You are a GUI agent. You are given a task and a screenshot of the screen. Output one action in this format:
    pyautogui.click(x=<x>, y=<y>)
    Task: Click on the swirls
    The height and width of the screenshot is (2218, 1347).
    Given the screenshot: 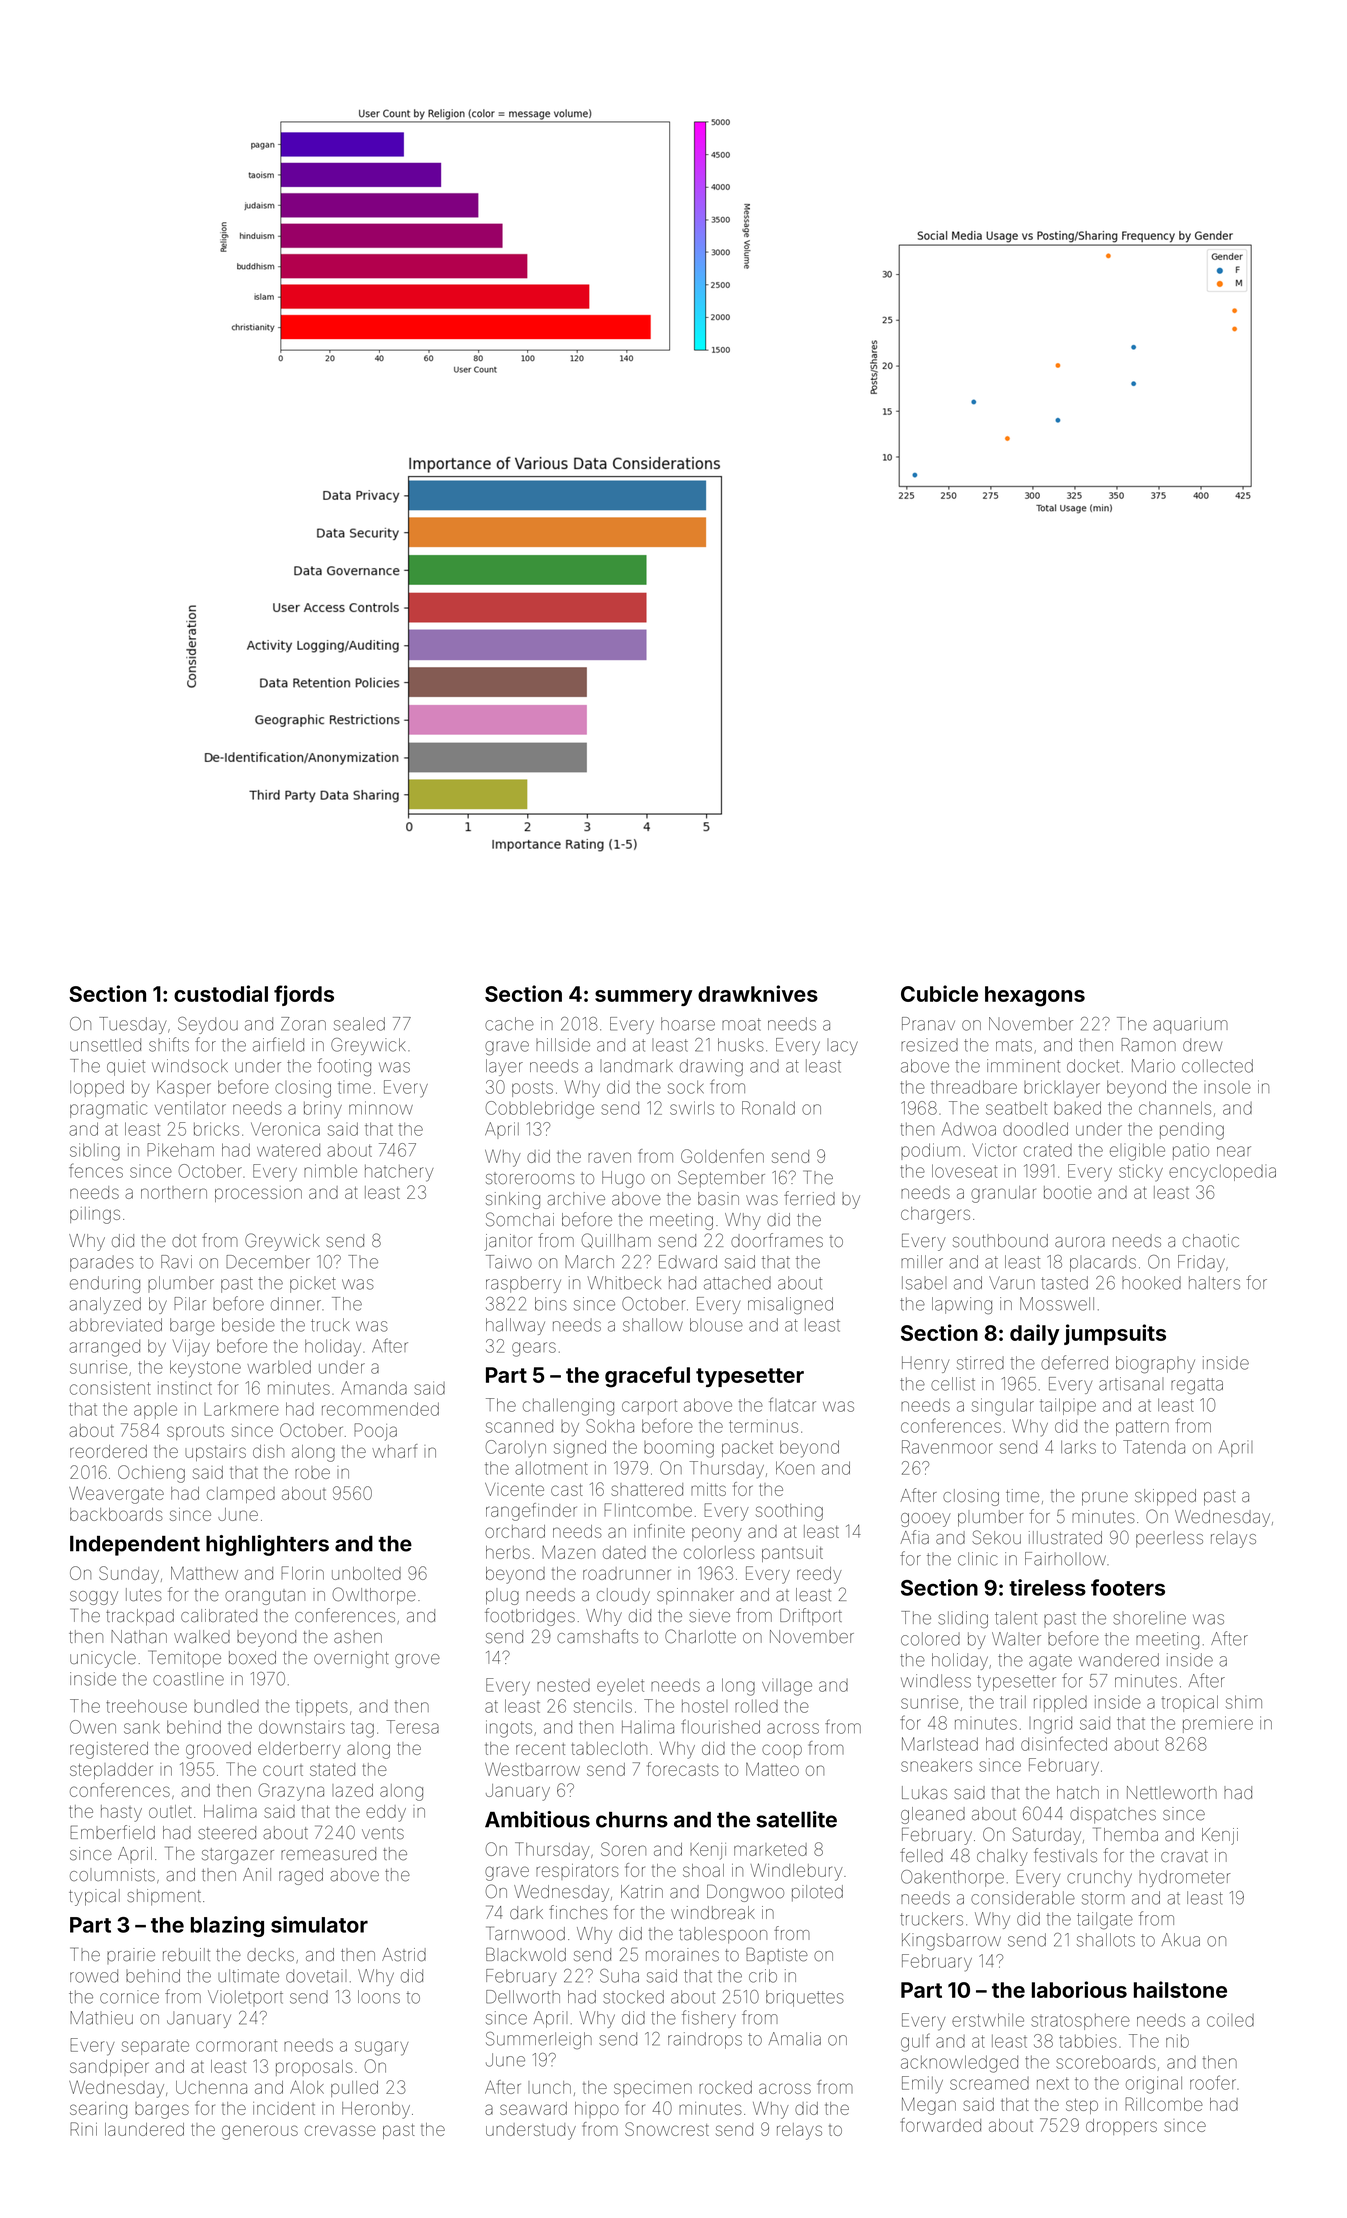 What is the action you would take?
    pyautogui.click(x=692, y=1108)
